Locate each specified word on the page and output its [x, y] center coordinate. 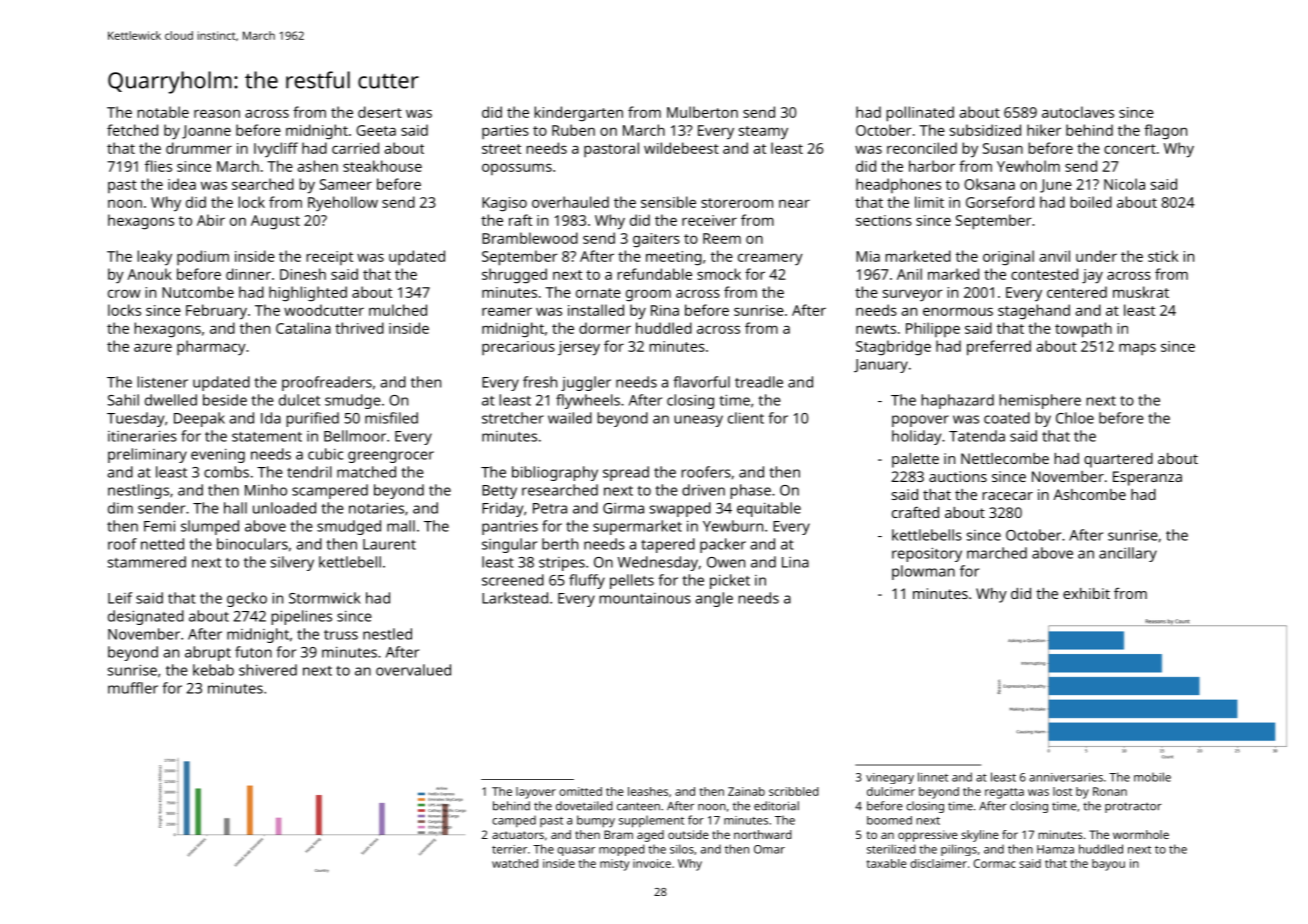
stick [1163, 256]
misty [614, 865]
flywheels [588, 401]
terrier [509, 849]
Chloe [1075, 418]
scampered [330, 491]
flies [158, 166]
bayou [1108, 865]
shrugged [514, 276]
